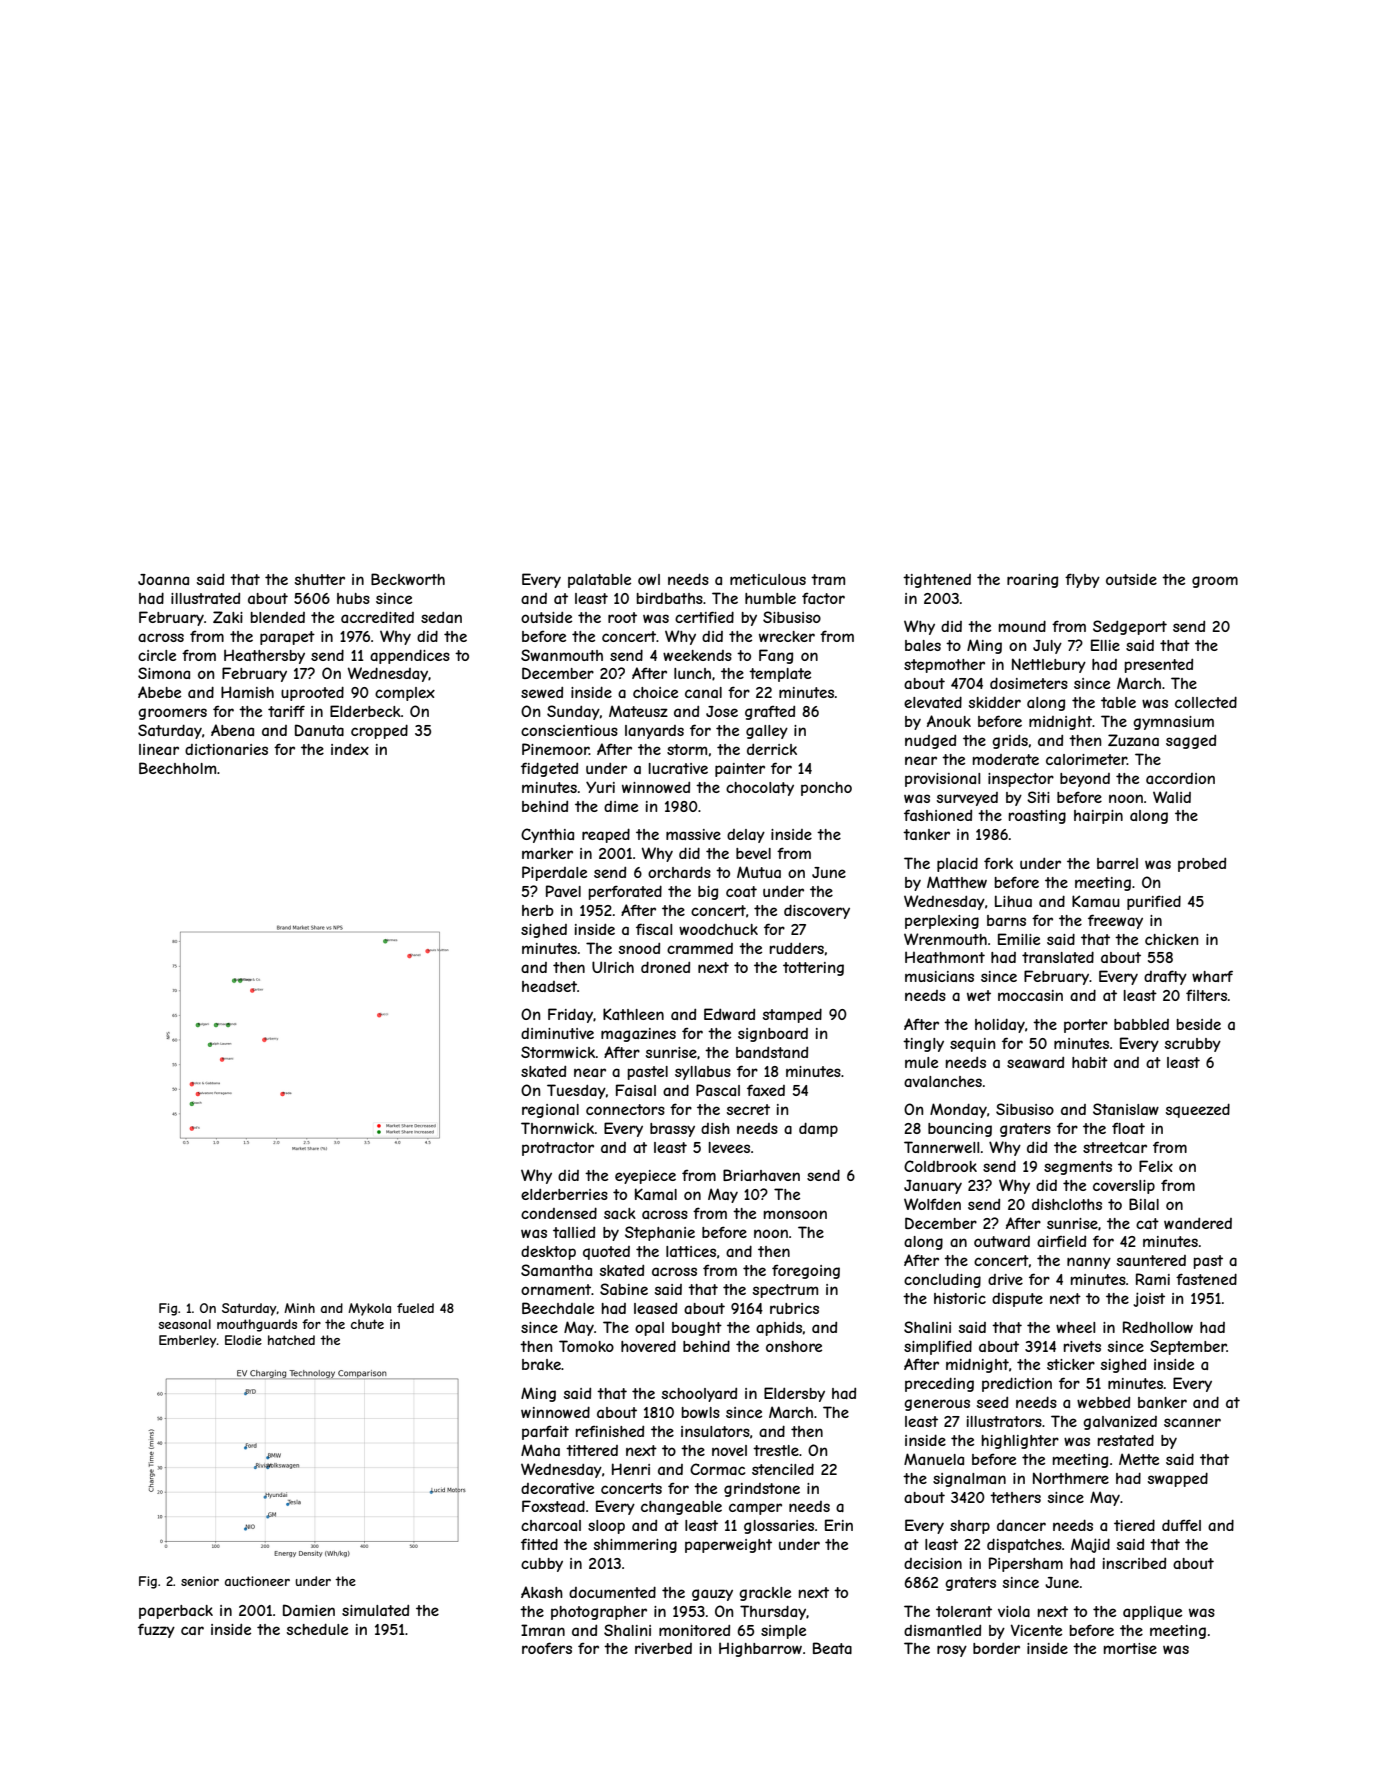 Image resolution: width=1379 pixels, height=1785 pixels. I want to click on Piperdale, so click(554, 873).
